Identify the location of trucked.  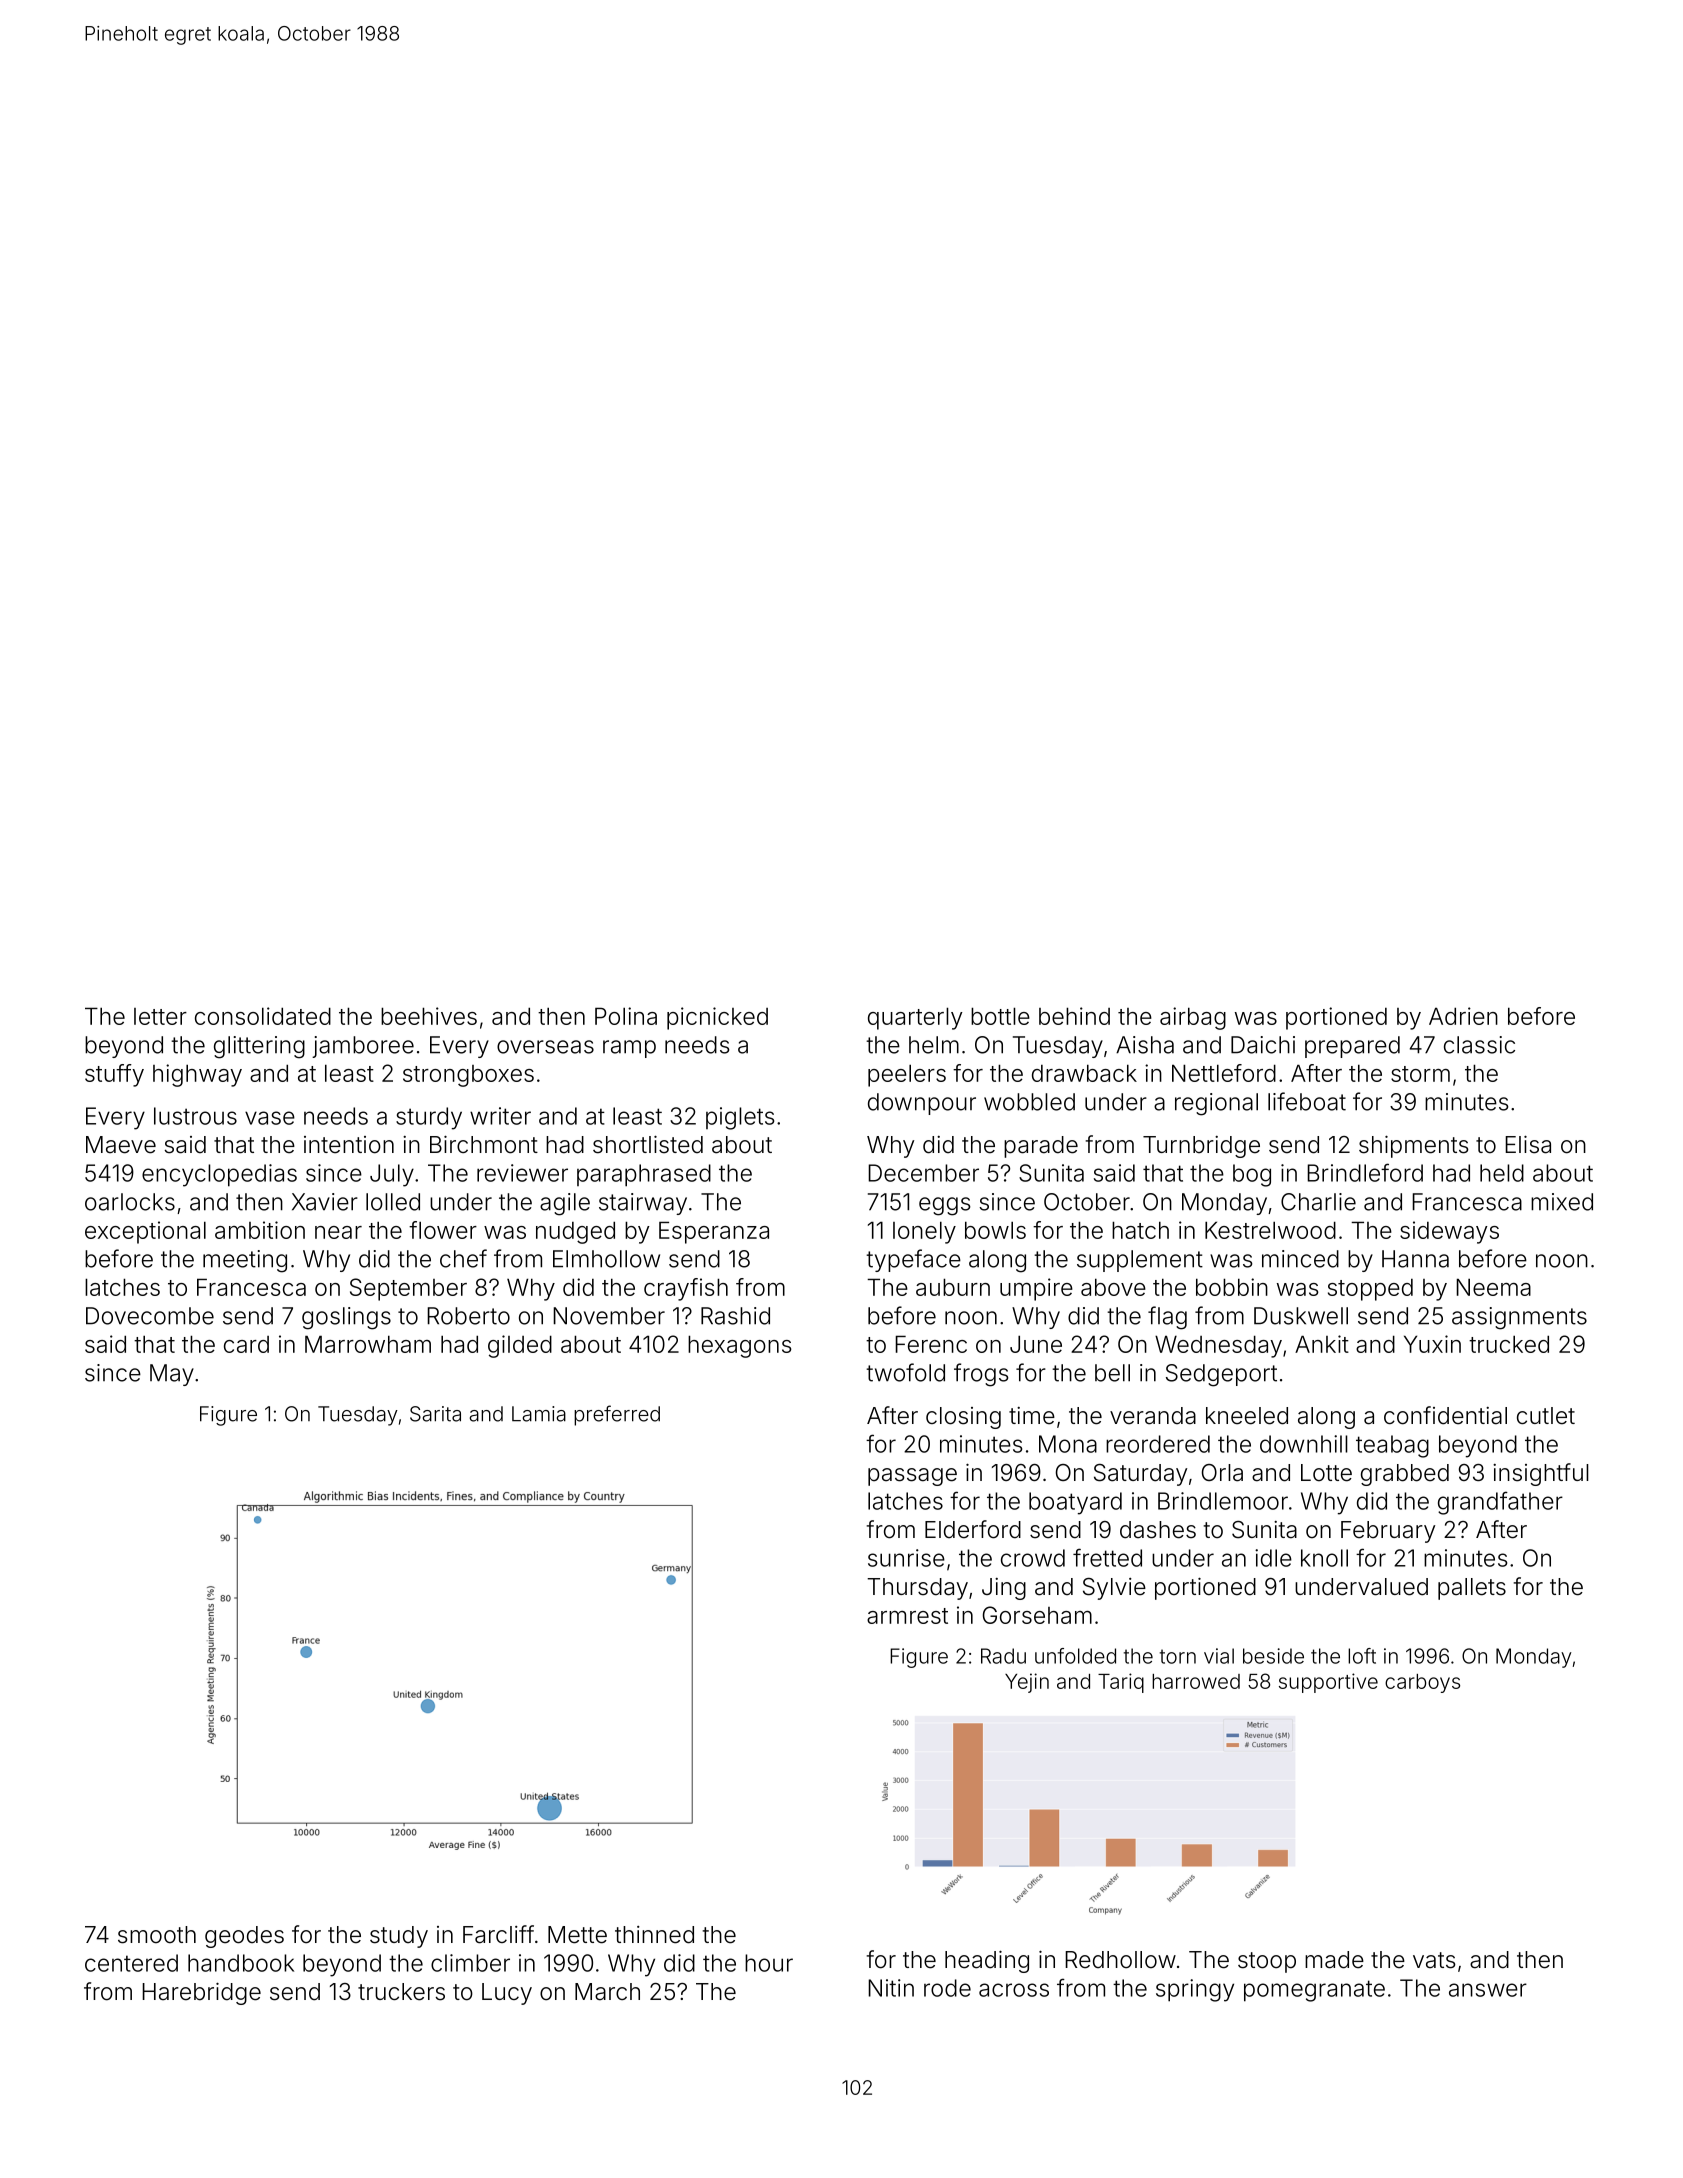
(1509, 1344).
